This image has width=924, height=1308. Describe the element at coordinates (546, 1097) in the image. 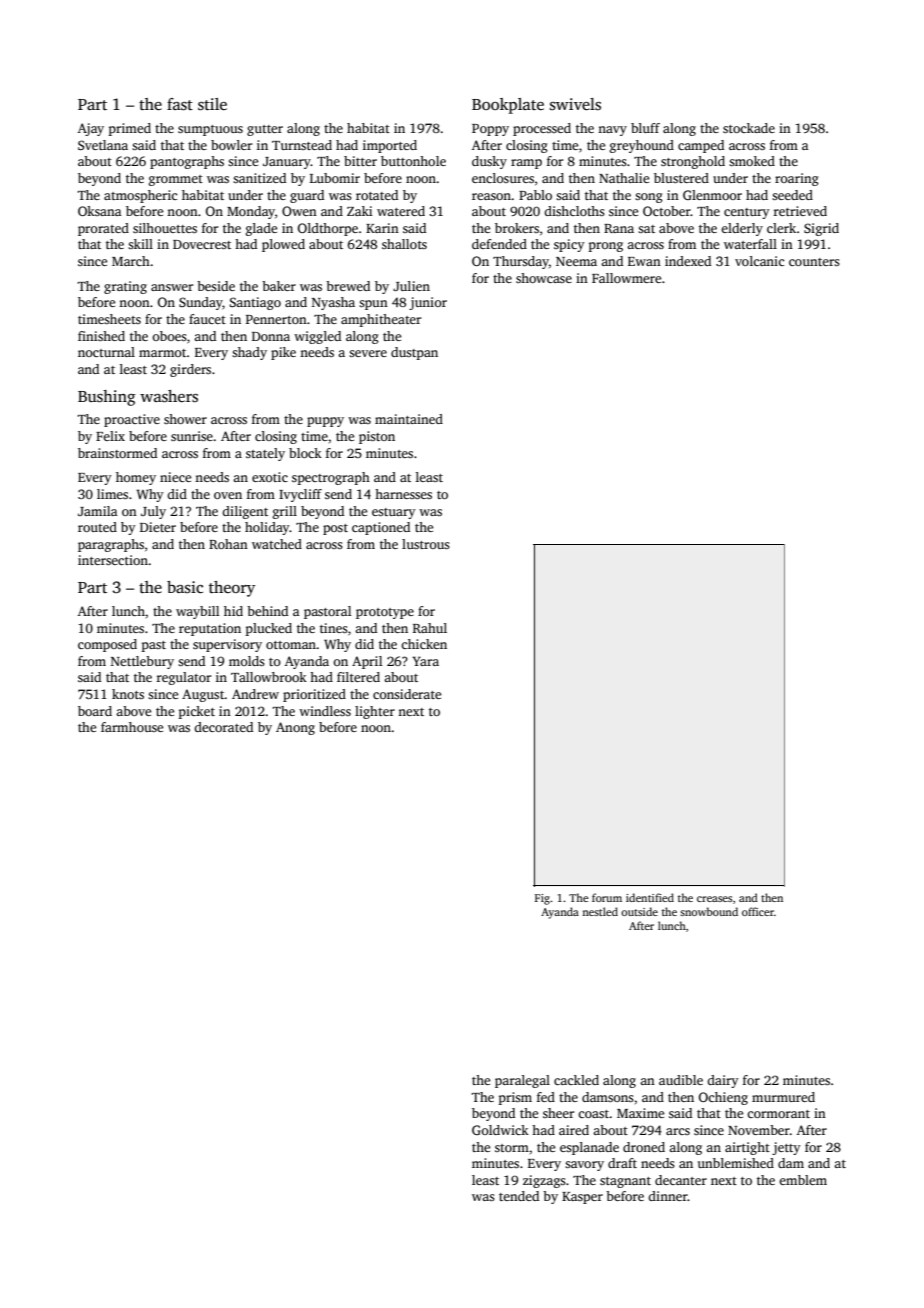

I see `fed` at that location.
